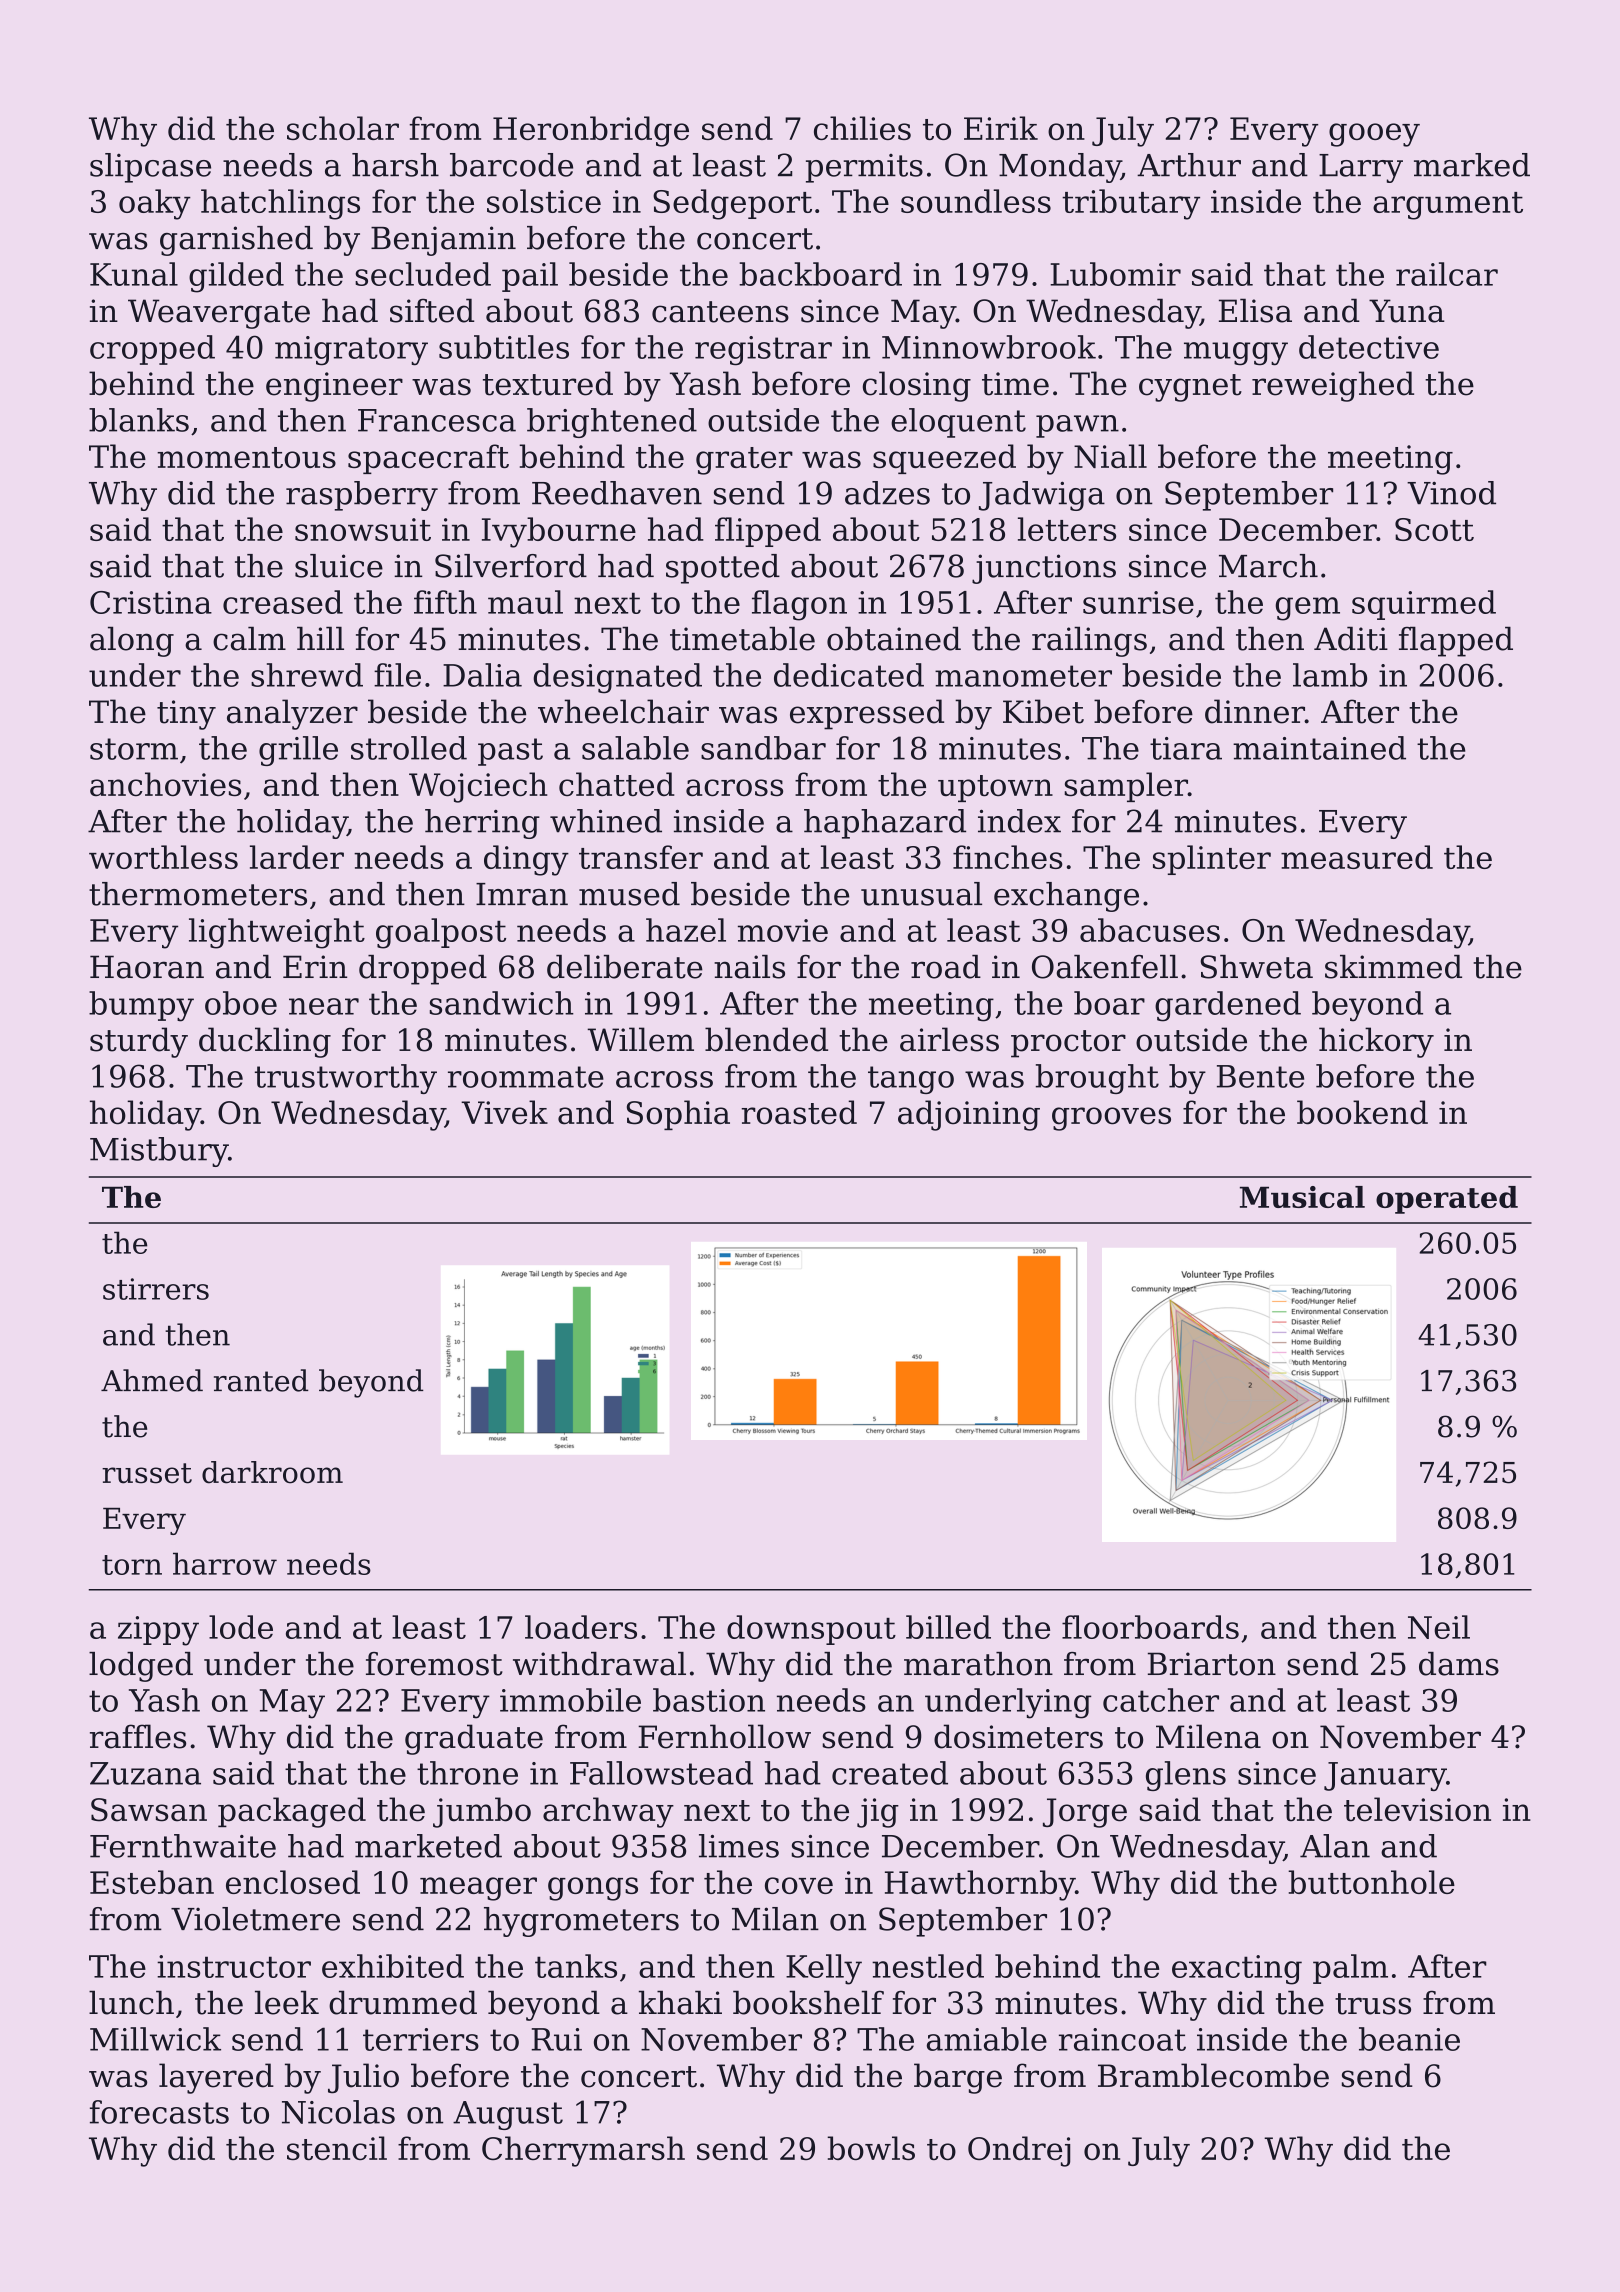  What do you see at coordinates (1447, 1200) in the document?
I see `operated` at bounding box center [1447, 1200].
